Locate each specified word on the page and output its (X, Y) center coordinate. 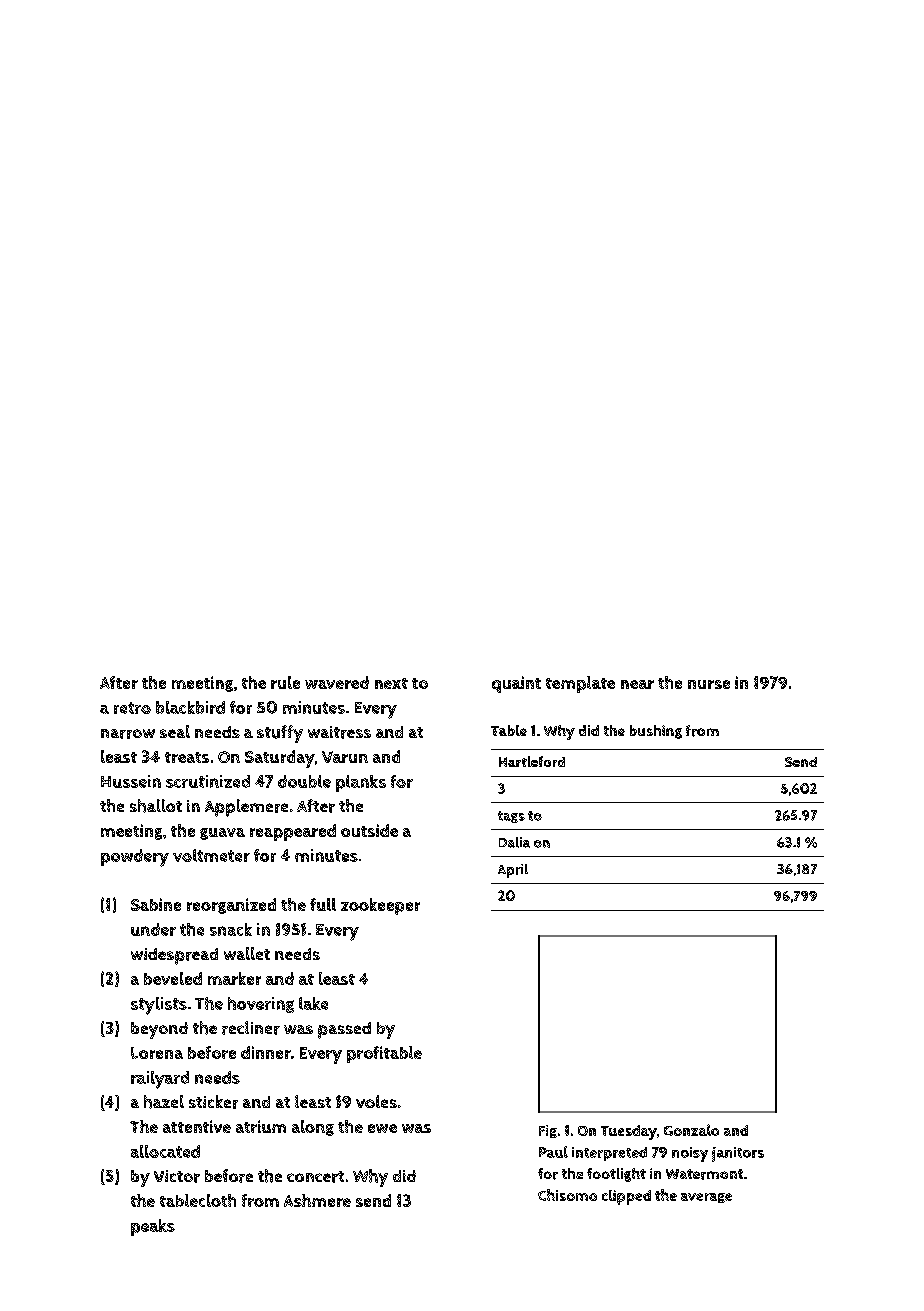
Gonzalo (691, 1130)
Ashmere (317, 1200)
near (637, 684)
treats (187, 757)
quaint (516, 684)
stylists (159, 1006)
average (706, 1198)
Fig (548, 1131)
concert (315, 1177)
